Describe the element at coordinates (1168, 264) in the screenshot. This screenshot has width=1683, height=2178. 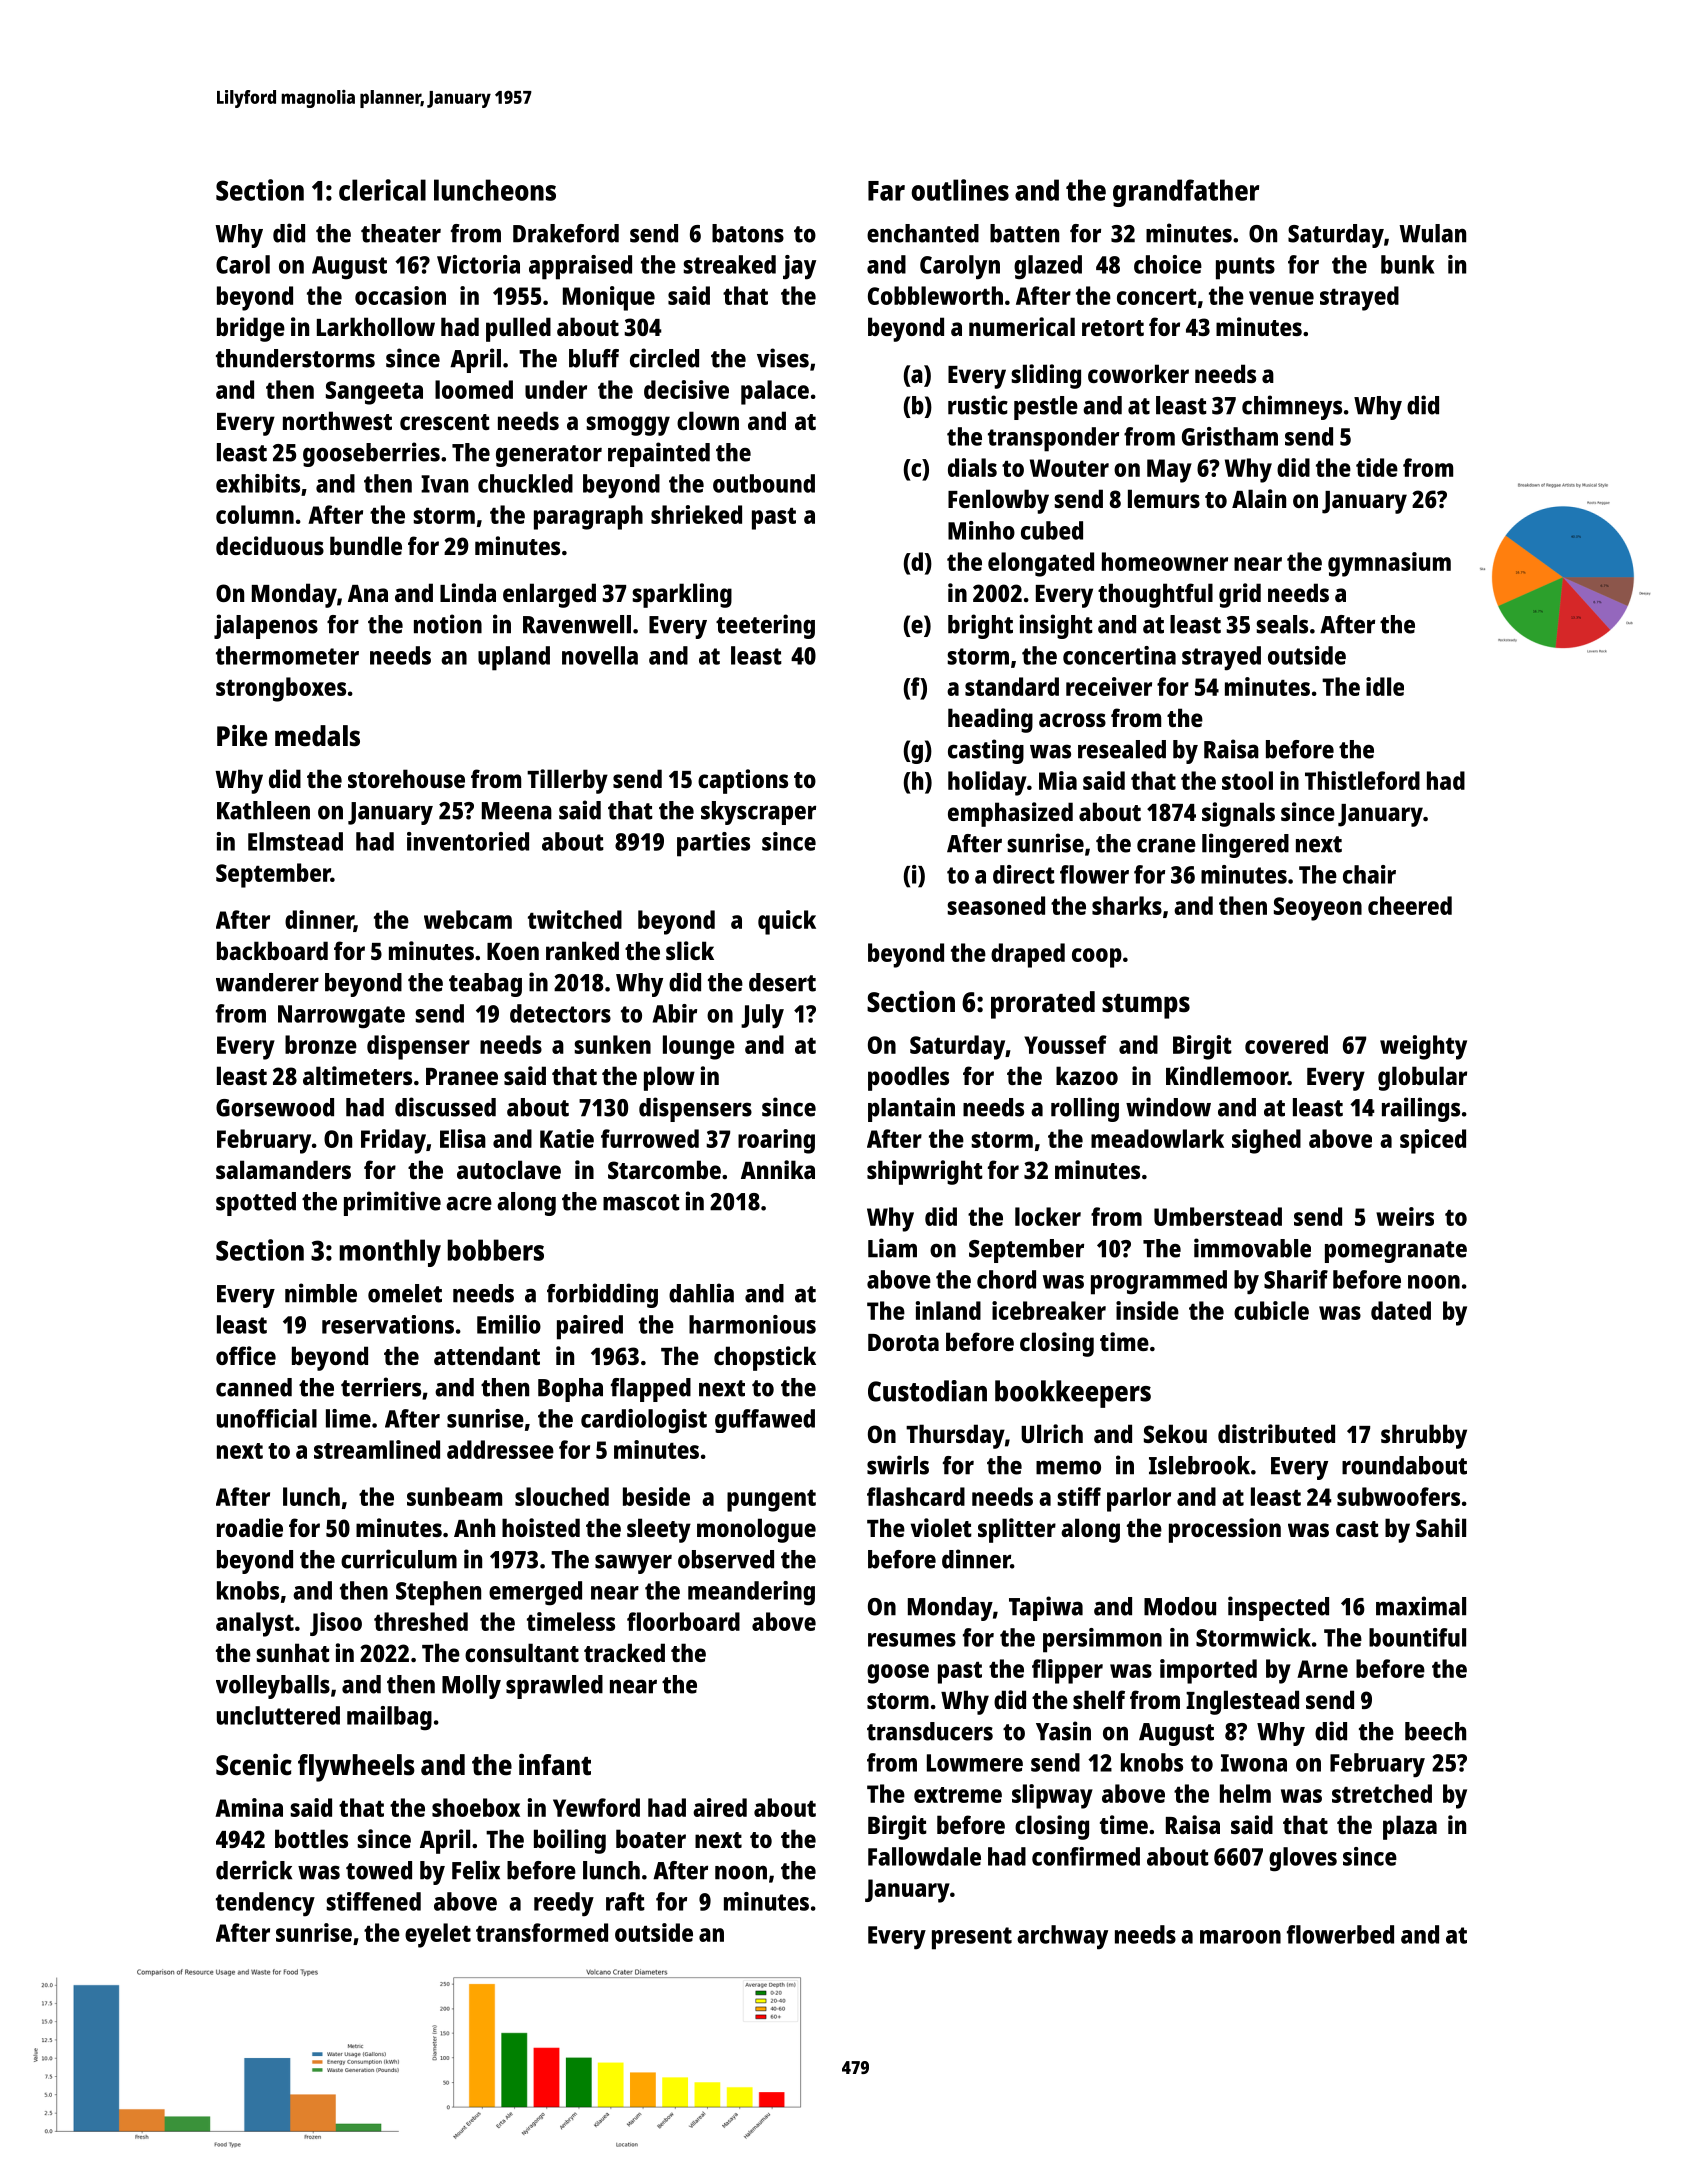
I see `choice` at that location.
